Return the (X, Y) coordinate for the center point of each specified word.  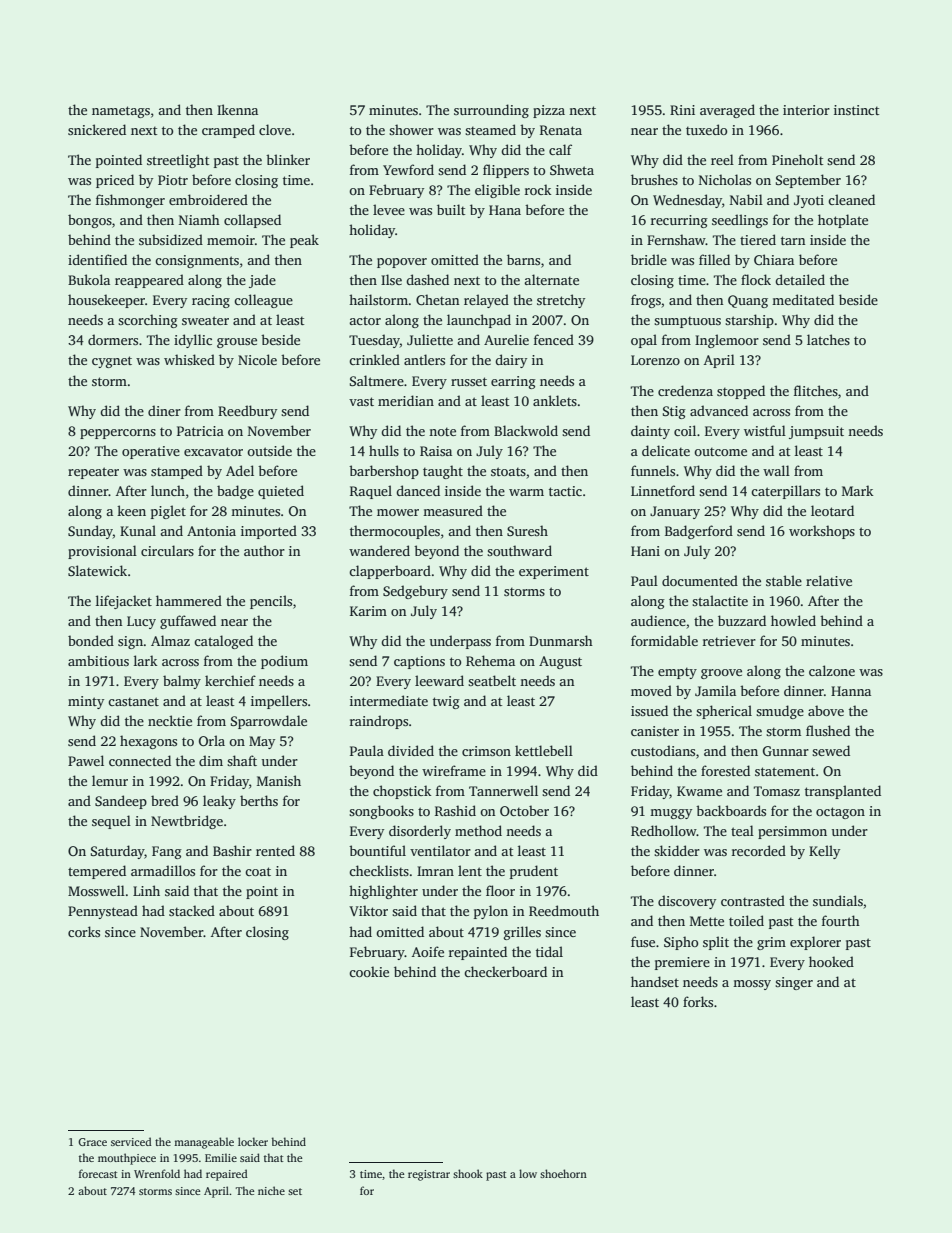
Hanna (851, 691)
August (560, 662)
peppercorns (118, 434)
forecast (98, 1173)
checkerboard (505, 971)
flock (756, 279)
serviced (131, 1141)
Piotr (173, 180)
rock (538, 189)
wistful (765, 430)
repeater (93, 473)
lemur (110, 780)
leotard (832, 510)
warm (526, 492)
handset (655, 981)
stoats (508, 471)
